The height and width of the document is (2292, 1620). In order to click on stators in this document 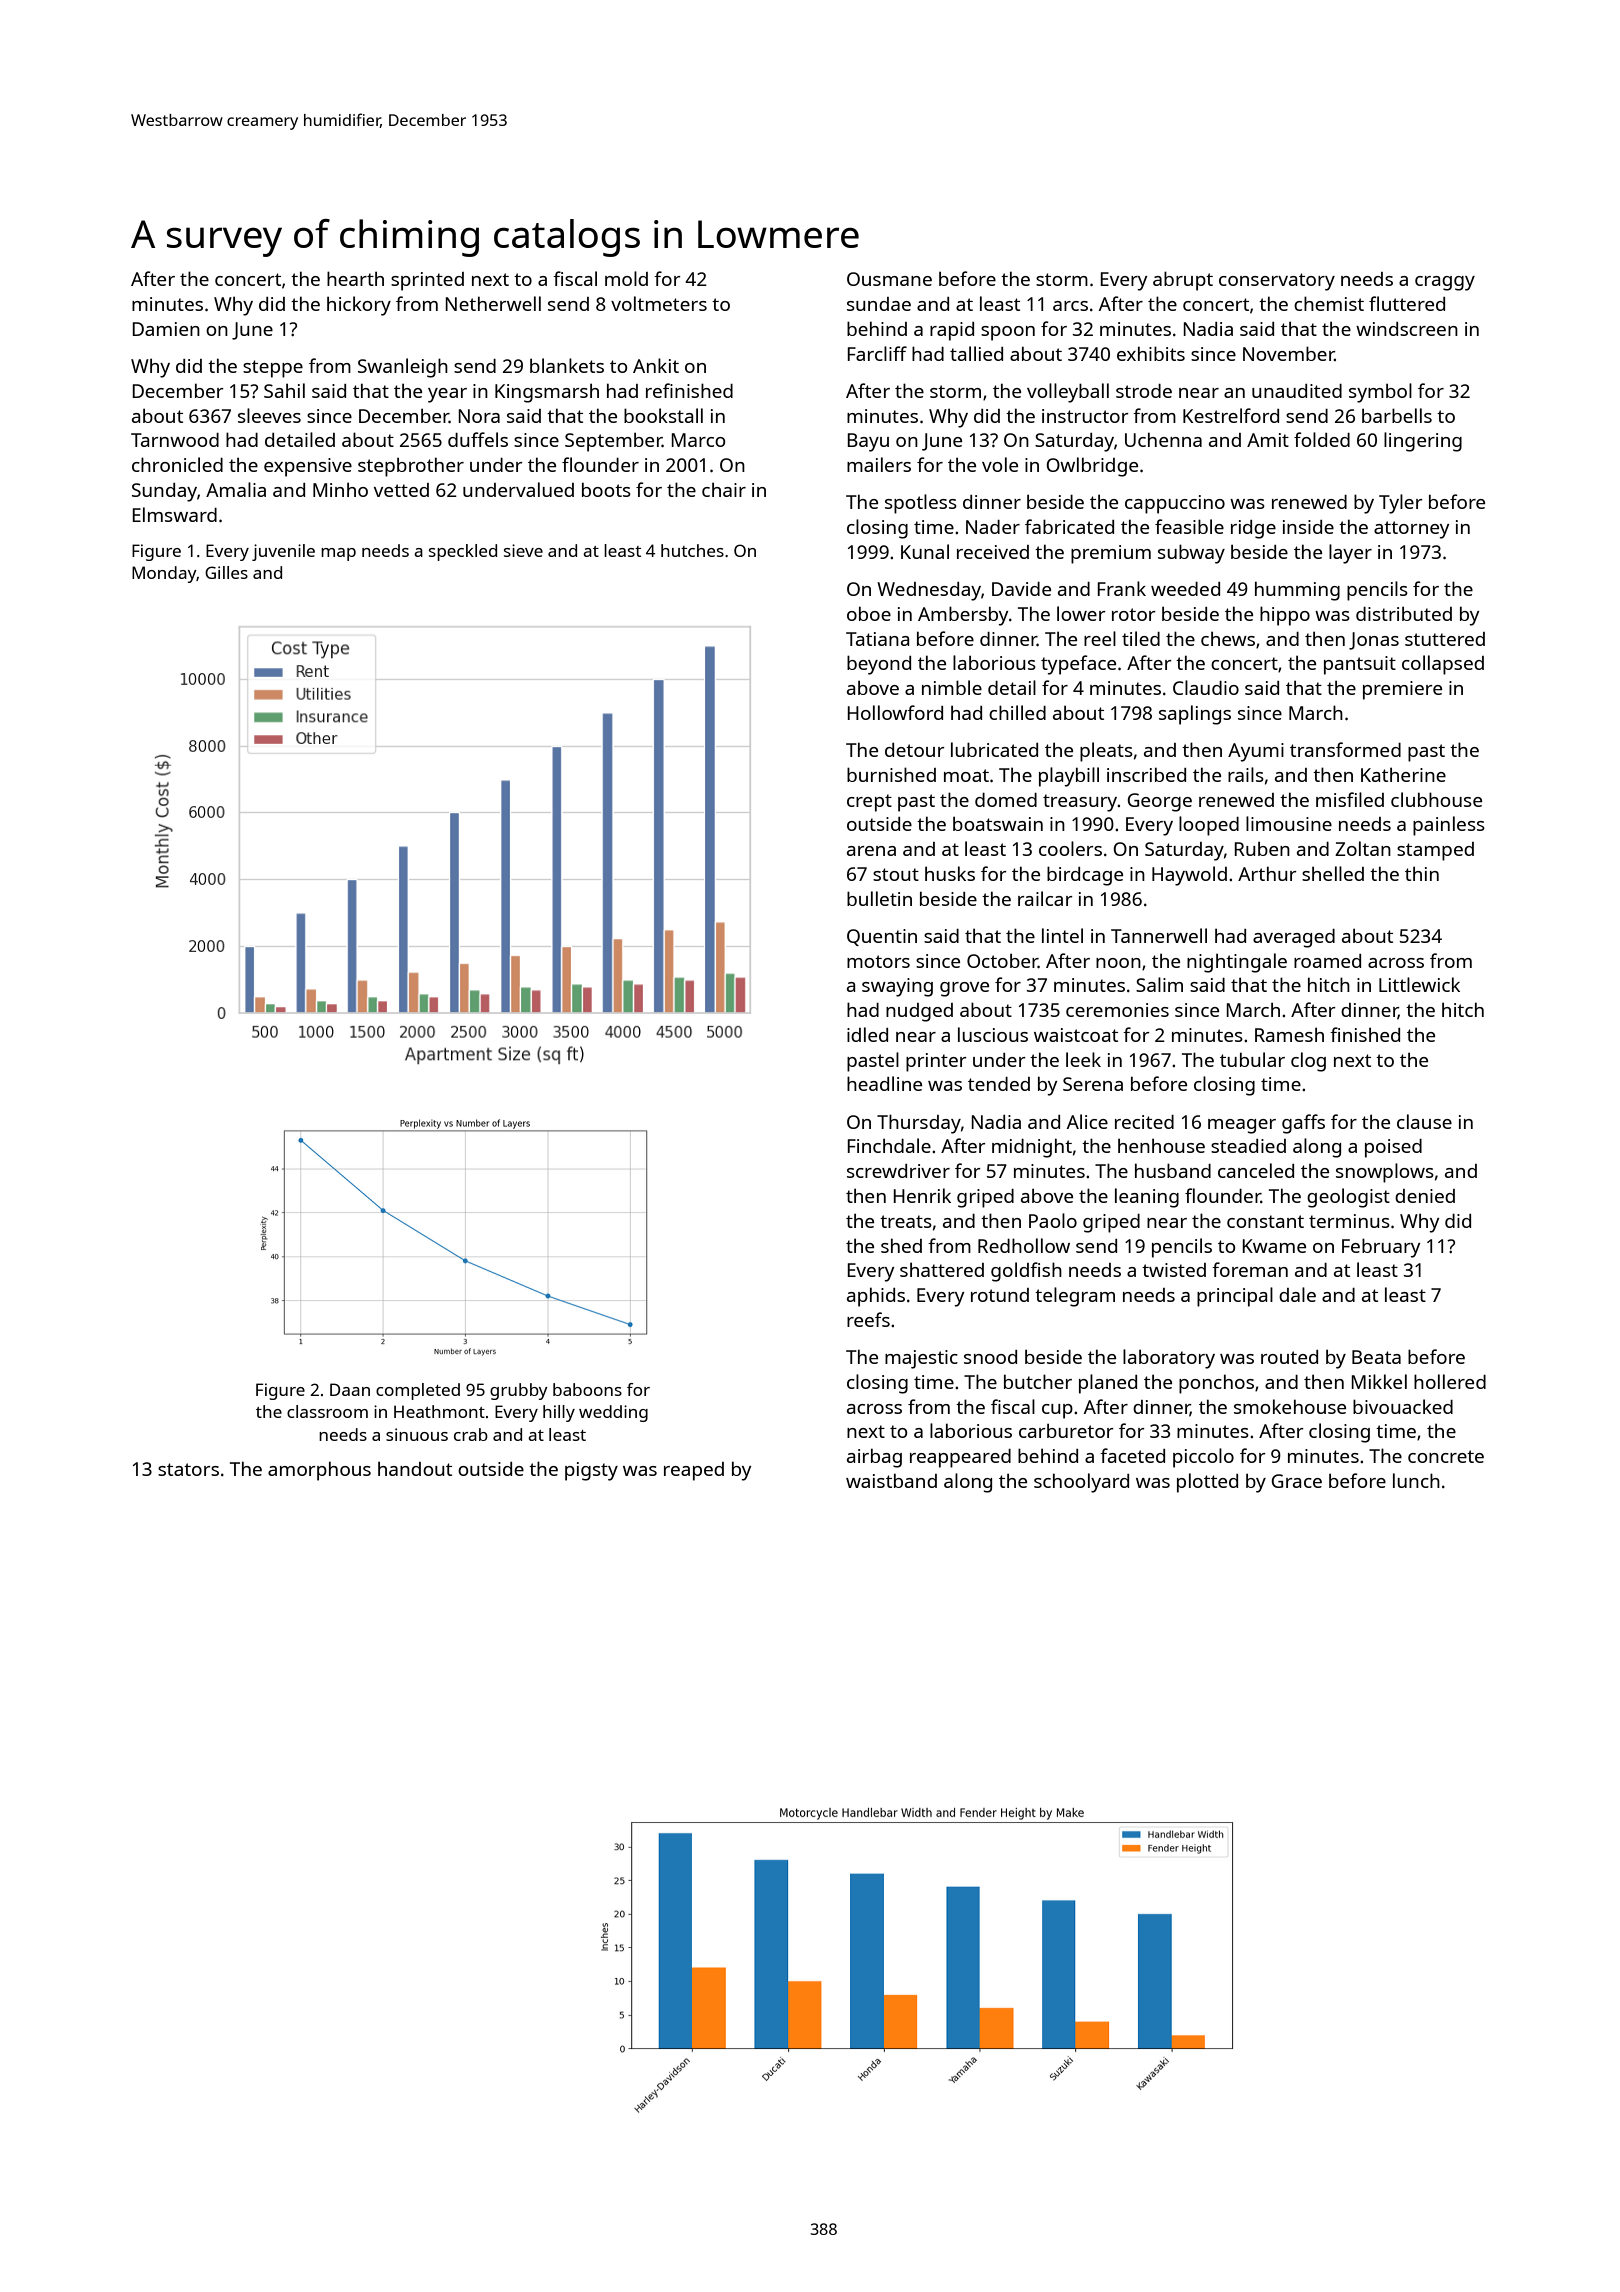, I will do `click(188, 1469)`.
